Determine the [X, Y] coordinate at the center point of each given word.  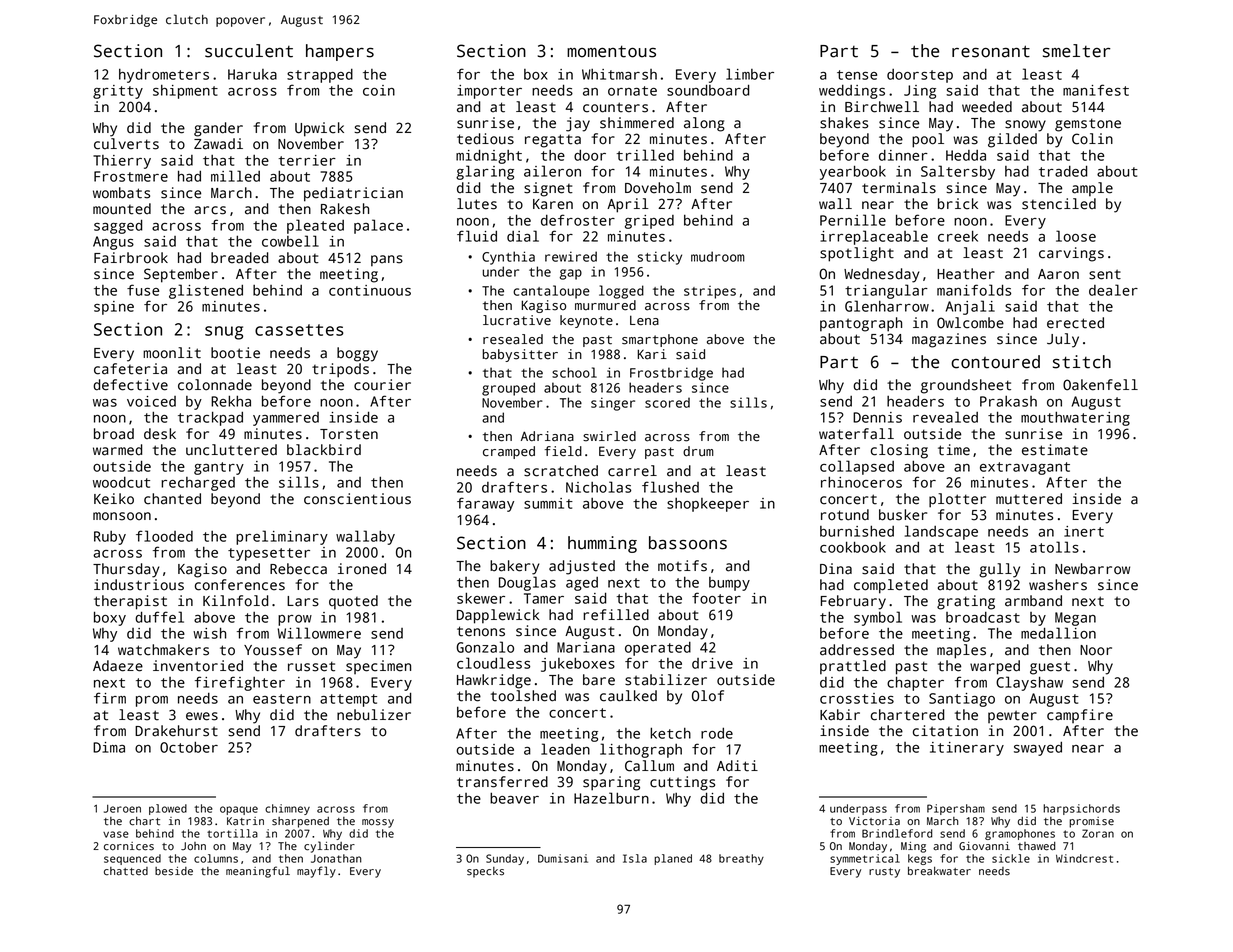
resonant [991, 51]
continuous [370, 290]
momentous [611, 51]
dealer [1113, 290]
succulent [249, 51]
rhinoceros [861, 482]
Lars [303, 601]
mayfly [316, 872]
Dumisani [563, 858]
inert [1084, 531]
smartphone [660, 340]
